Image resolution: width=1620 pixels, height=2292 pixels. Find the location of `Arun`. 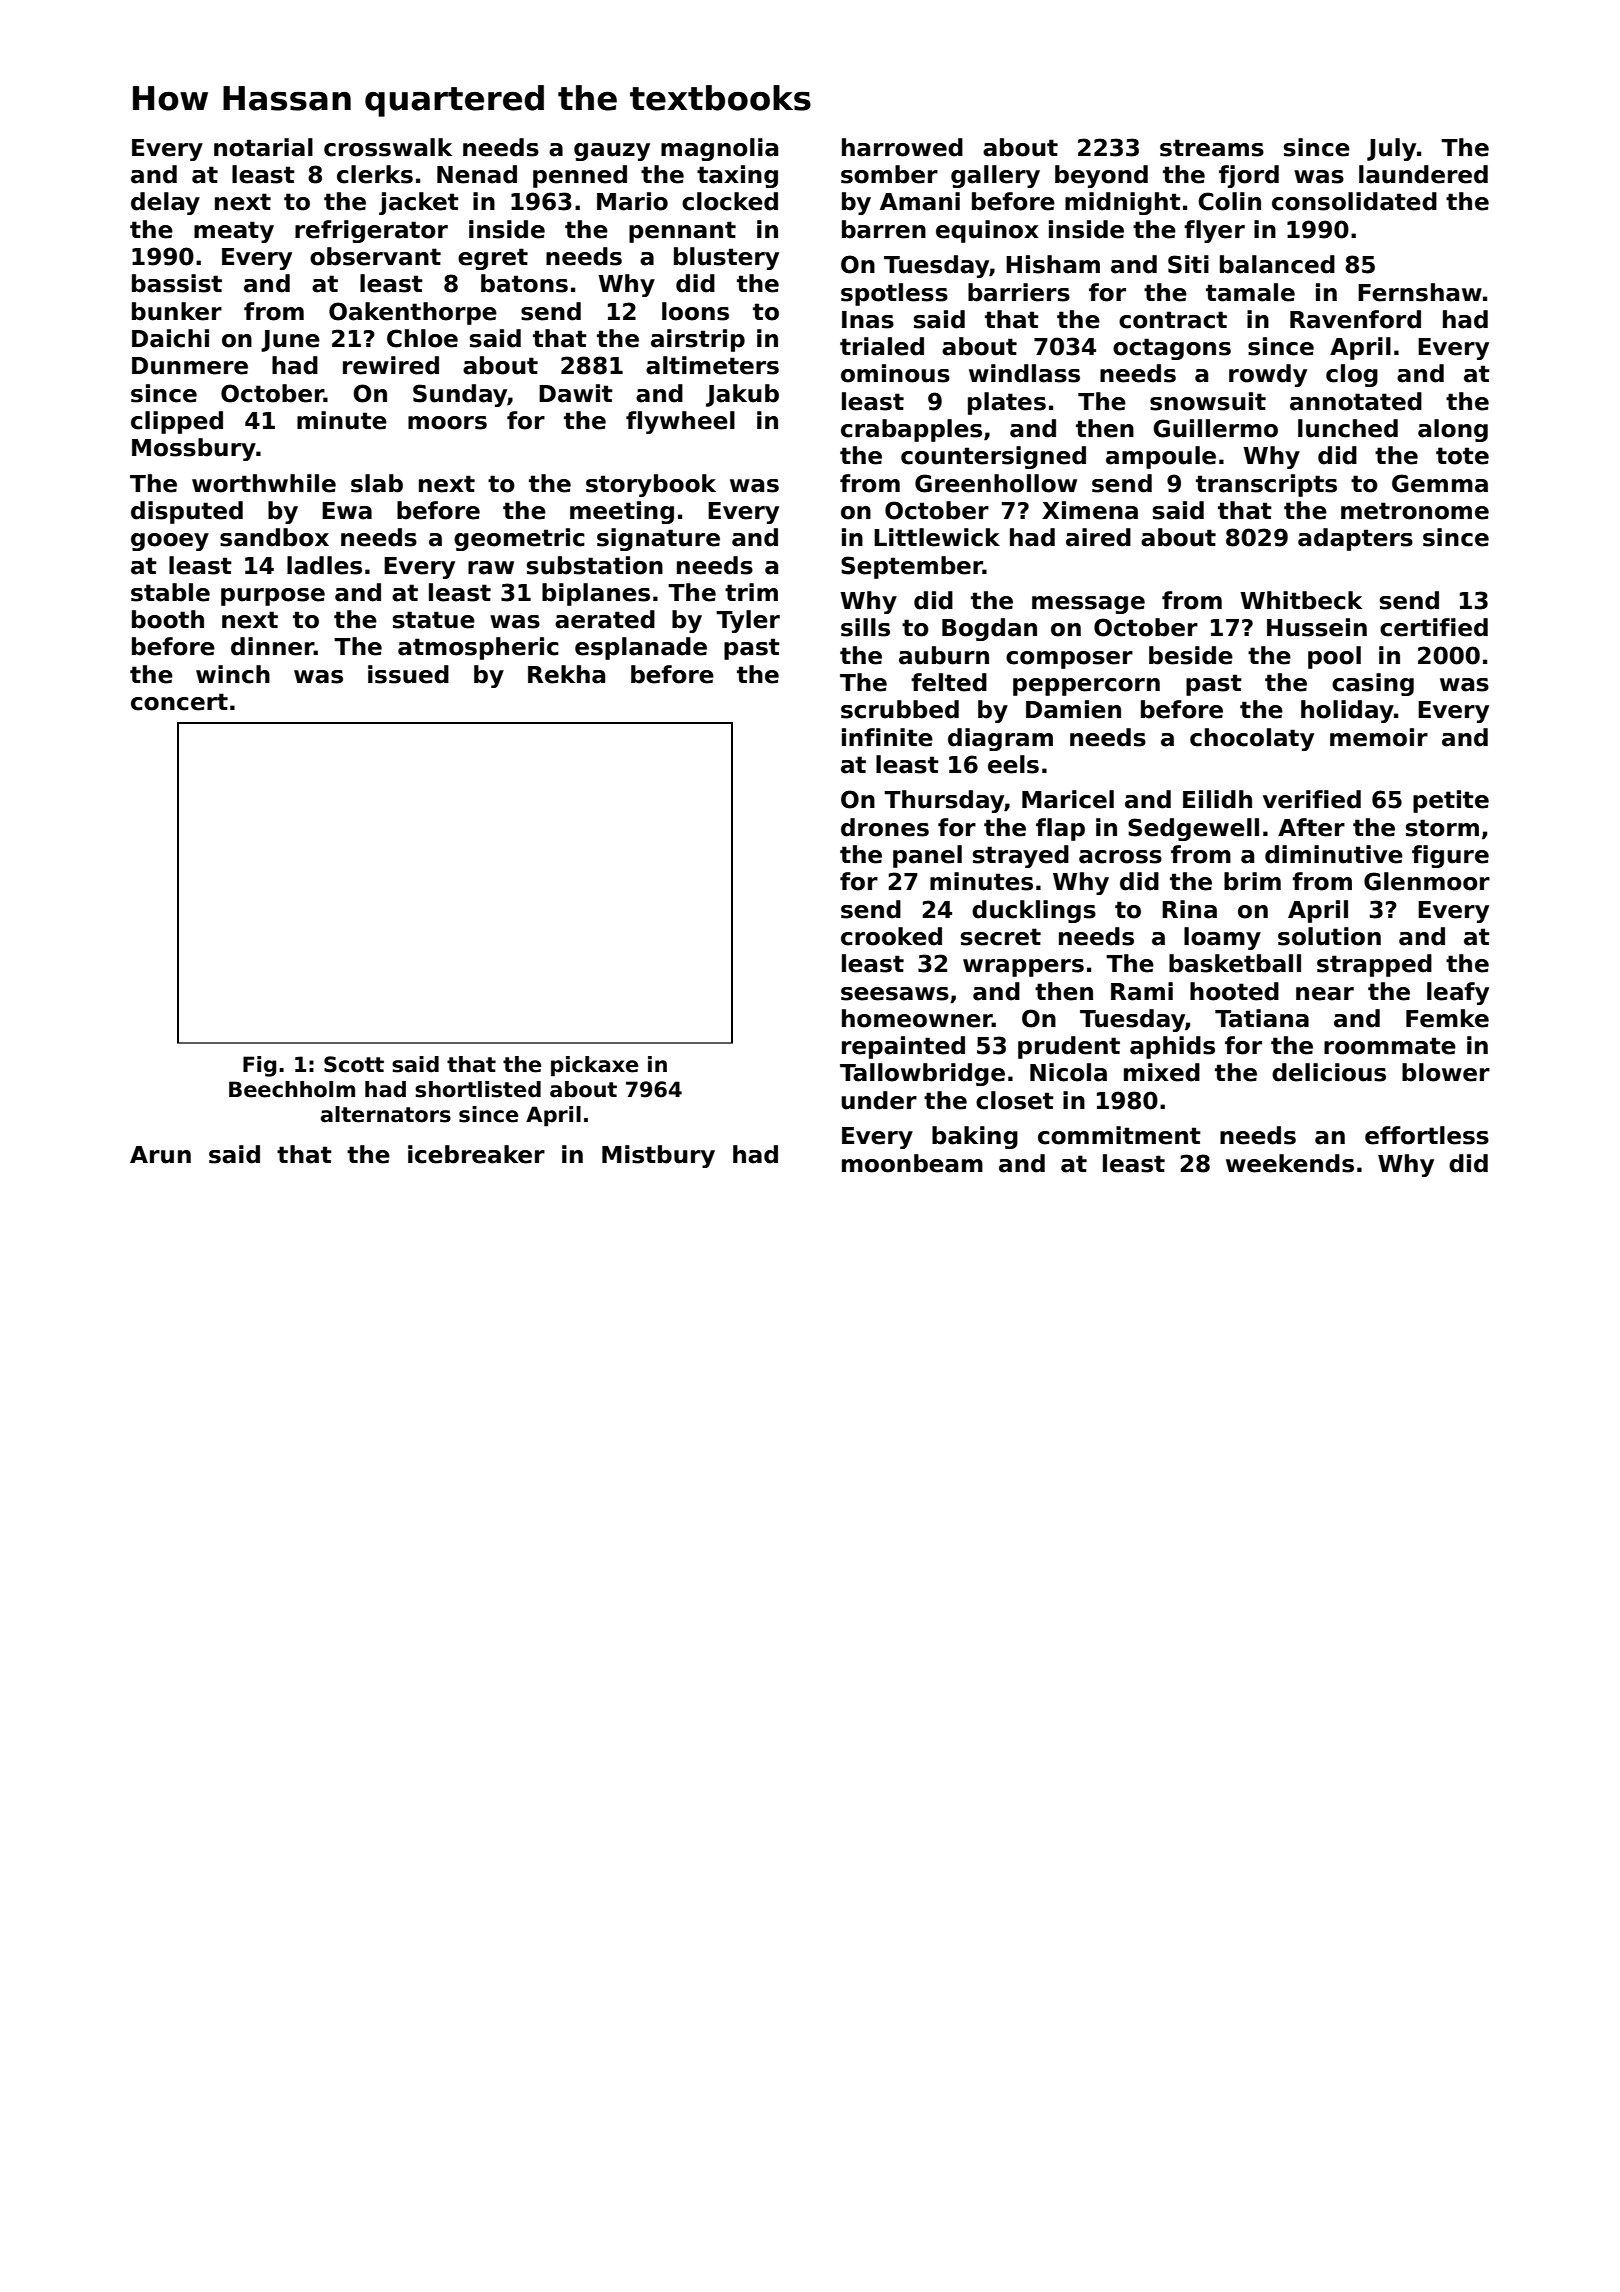

Arun is located at coordinates (160, 1155).
